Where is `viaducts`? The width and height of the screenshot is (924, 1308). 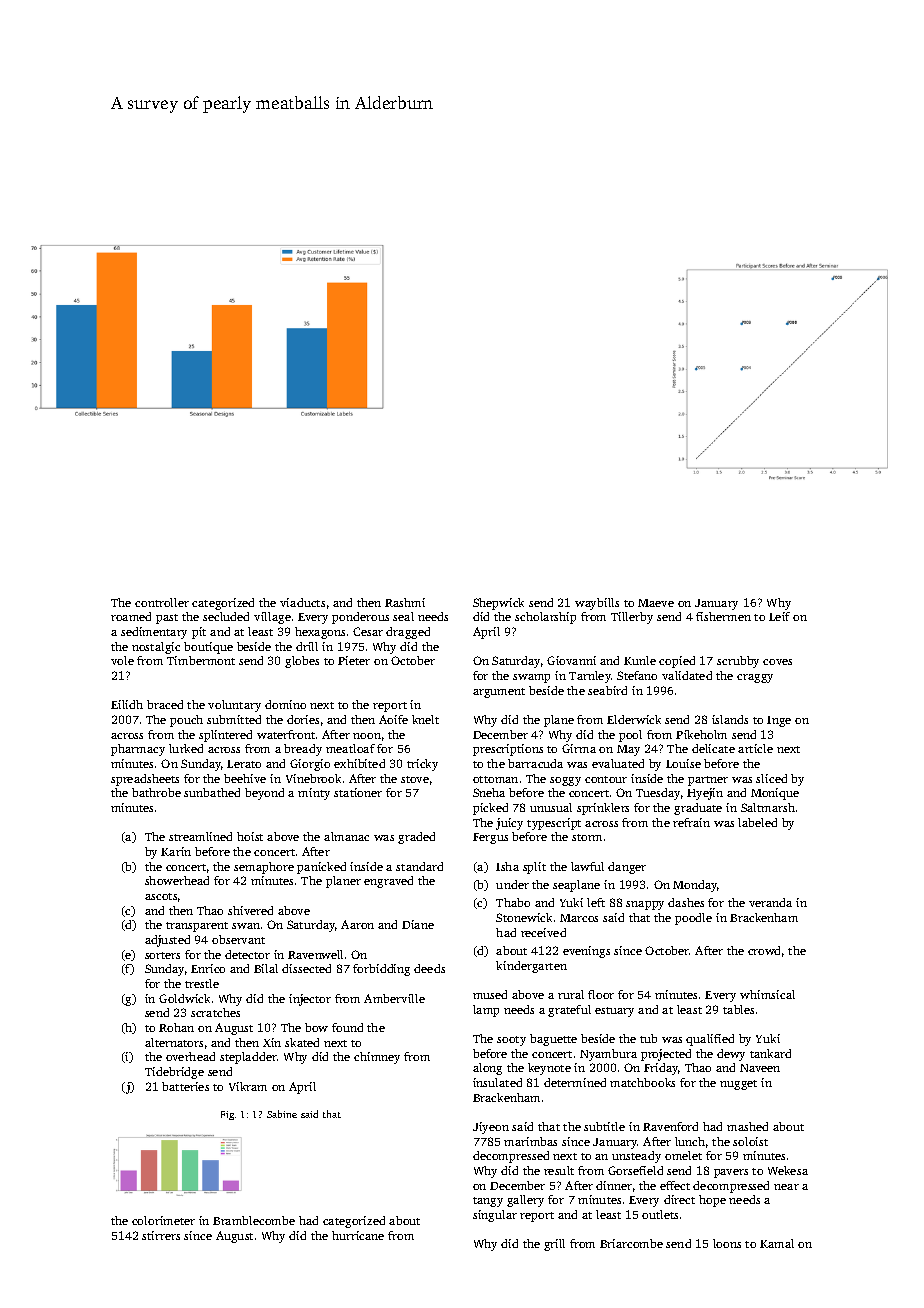 viaducts is located at coordinates (302, 602).
